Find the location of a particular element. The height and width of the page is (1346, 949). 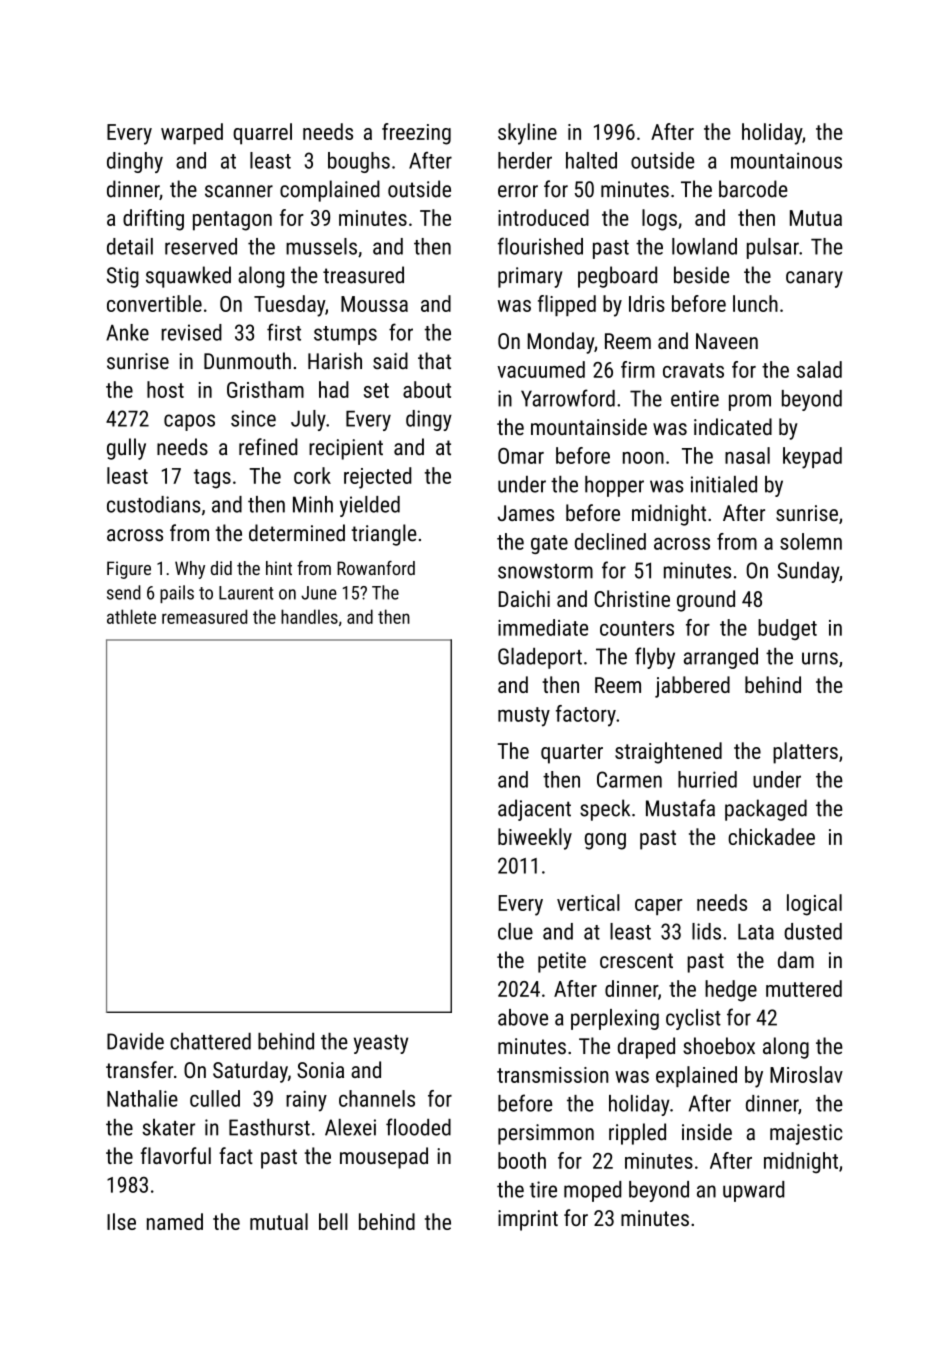

triangle is located at coordinates (384, 535).
